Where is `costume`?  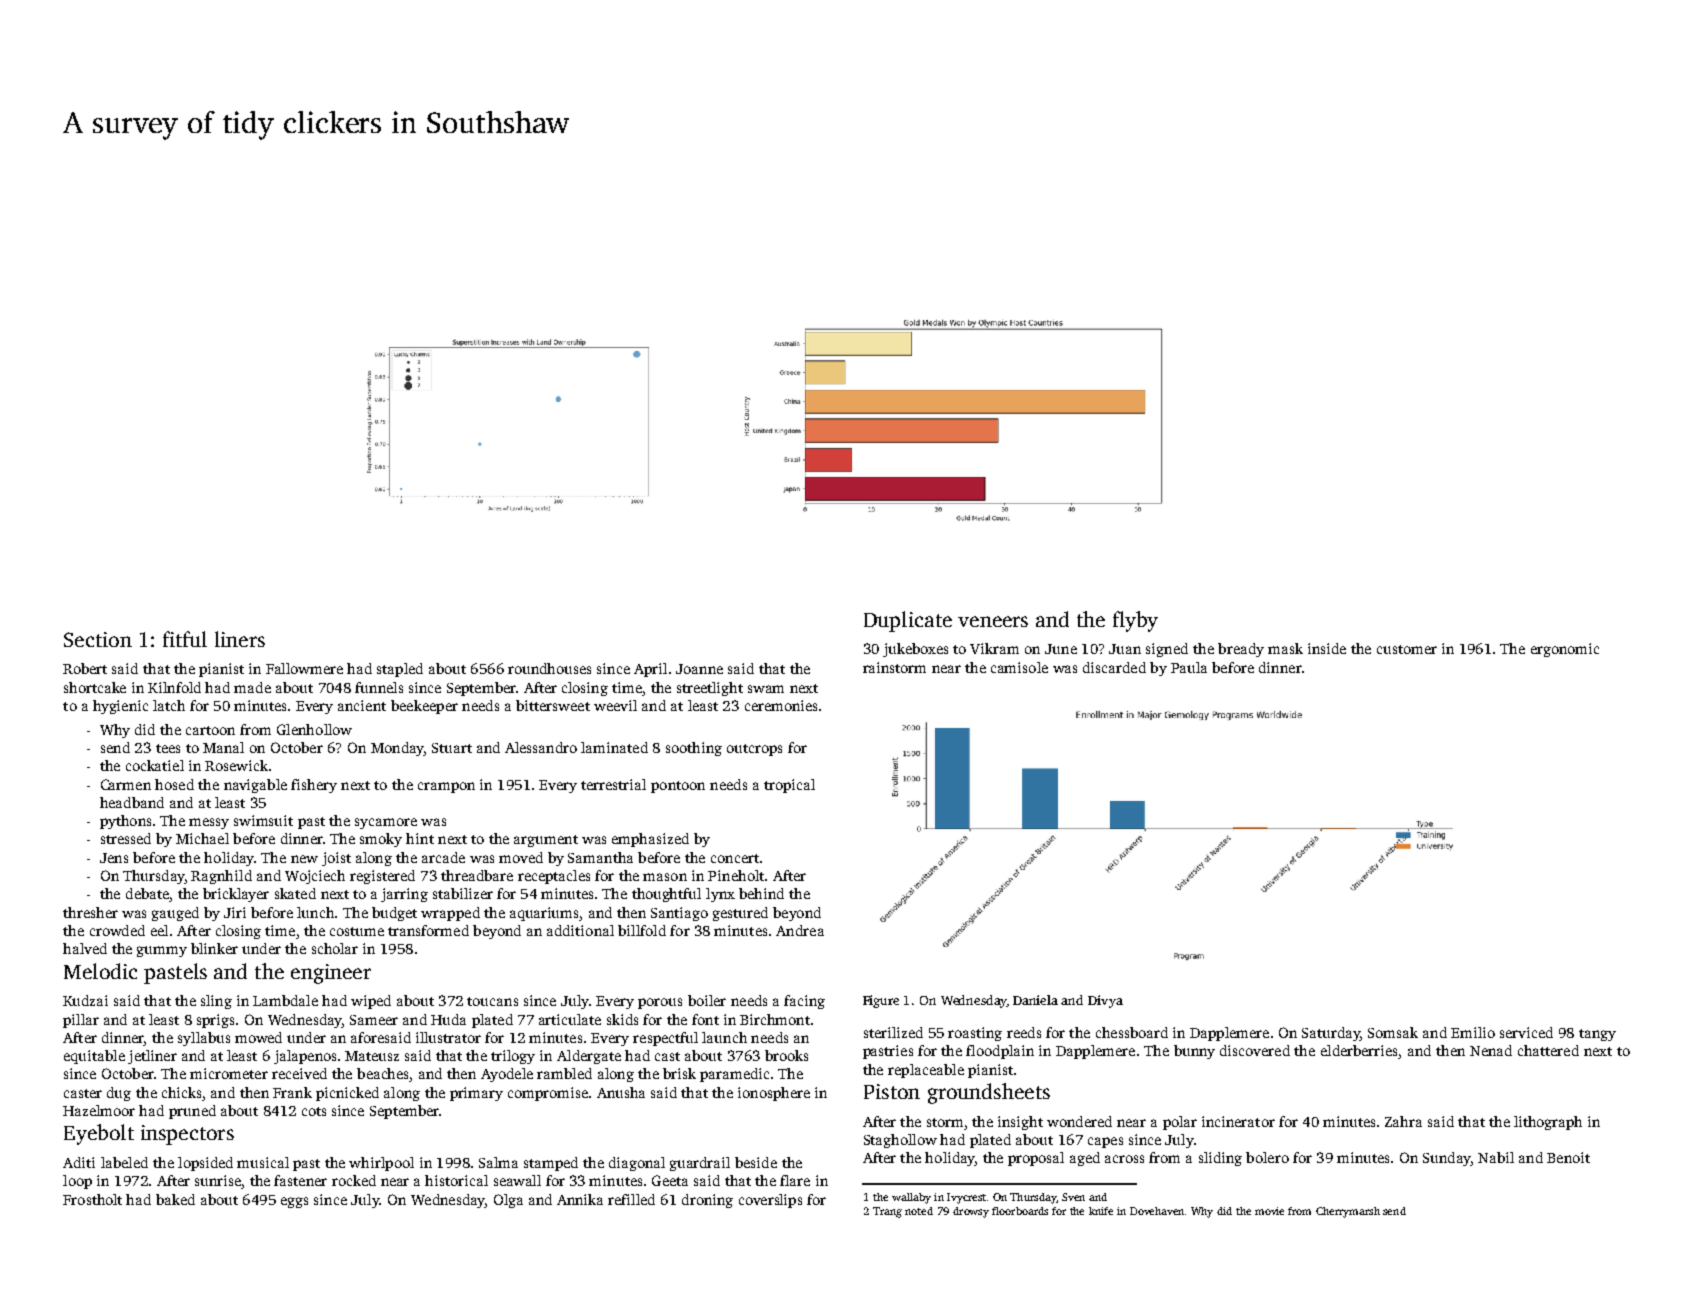
costume is located at coordinates (357, 931).
